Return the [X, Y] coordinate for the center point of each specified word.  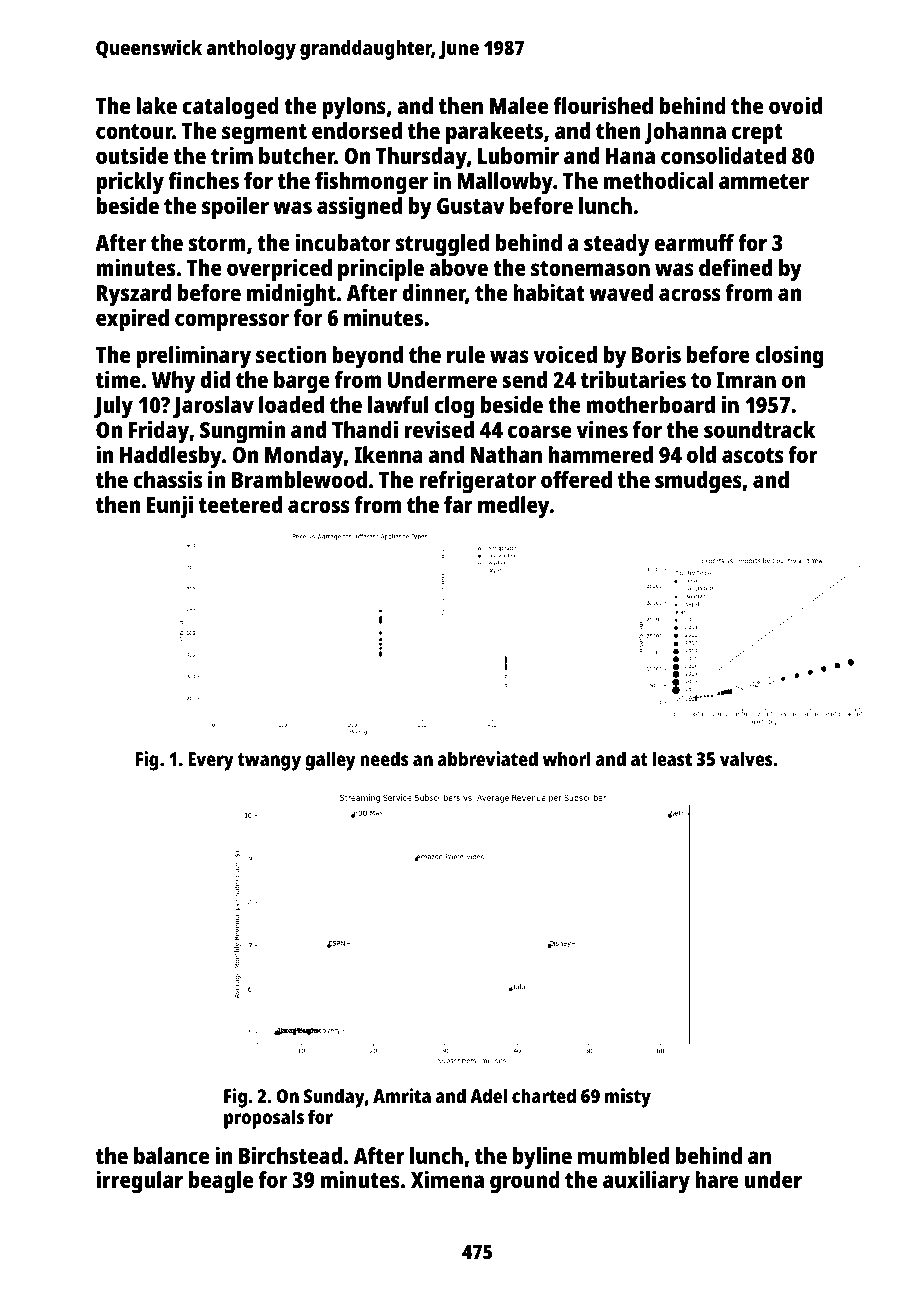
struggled [442, 245]
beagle [221, 1182]
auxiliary [646, 1182]
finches [204, 180]
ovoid [795, 105]
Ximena [447, 1179]
